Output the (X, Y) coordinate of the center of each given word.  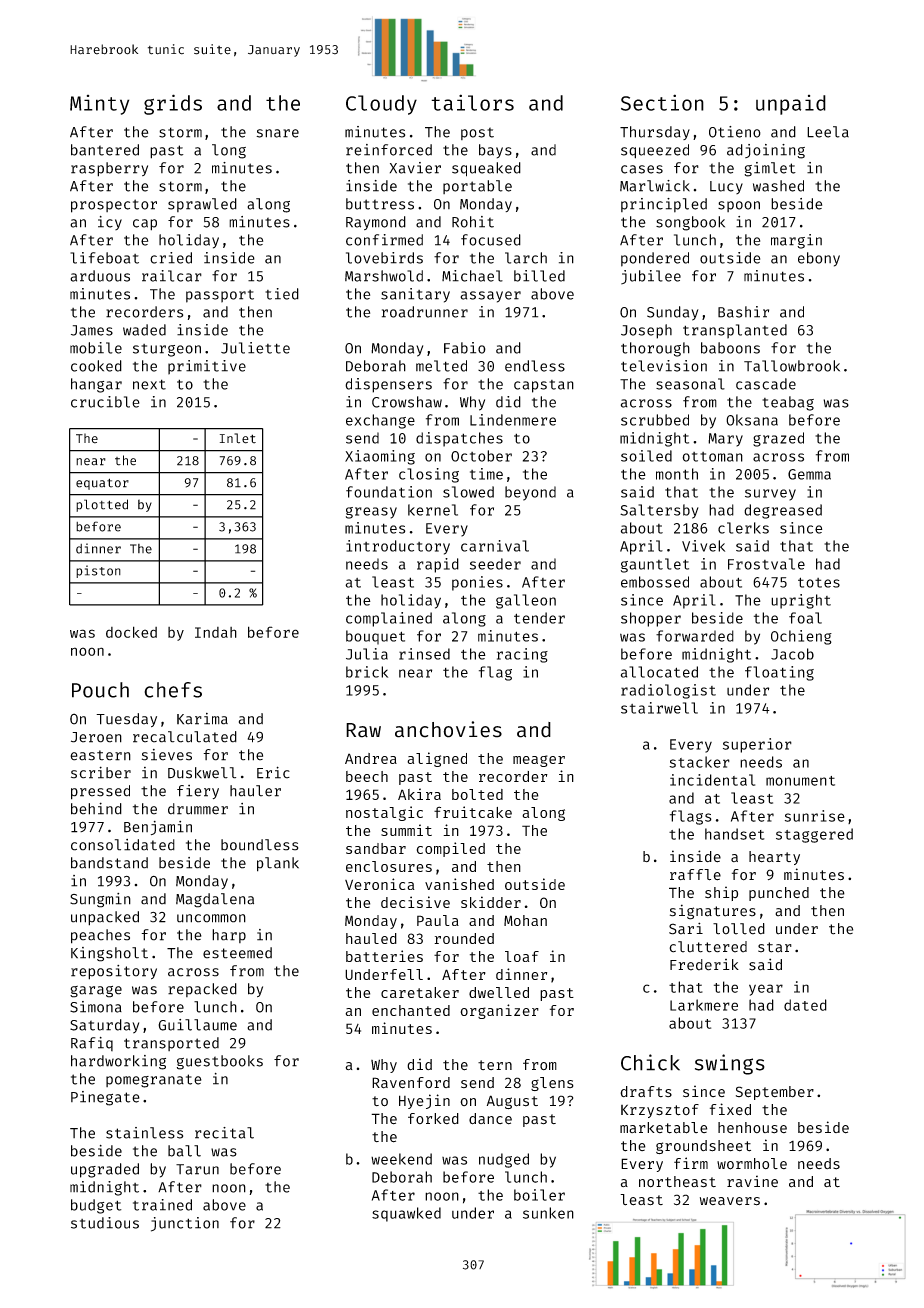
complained (389, 619)
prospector (114, 206)
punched (779, 894)
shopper (651, 619)
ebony (819, 259)
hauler (255, 791)
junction (185, 1224)
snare (277, 133)
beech (367, 776)
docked (131, 632)
